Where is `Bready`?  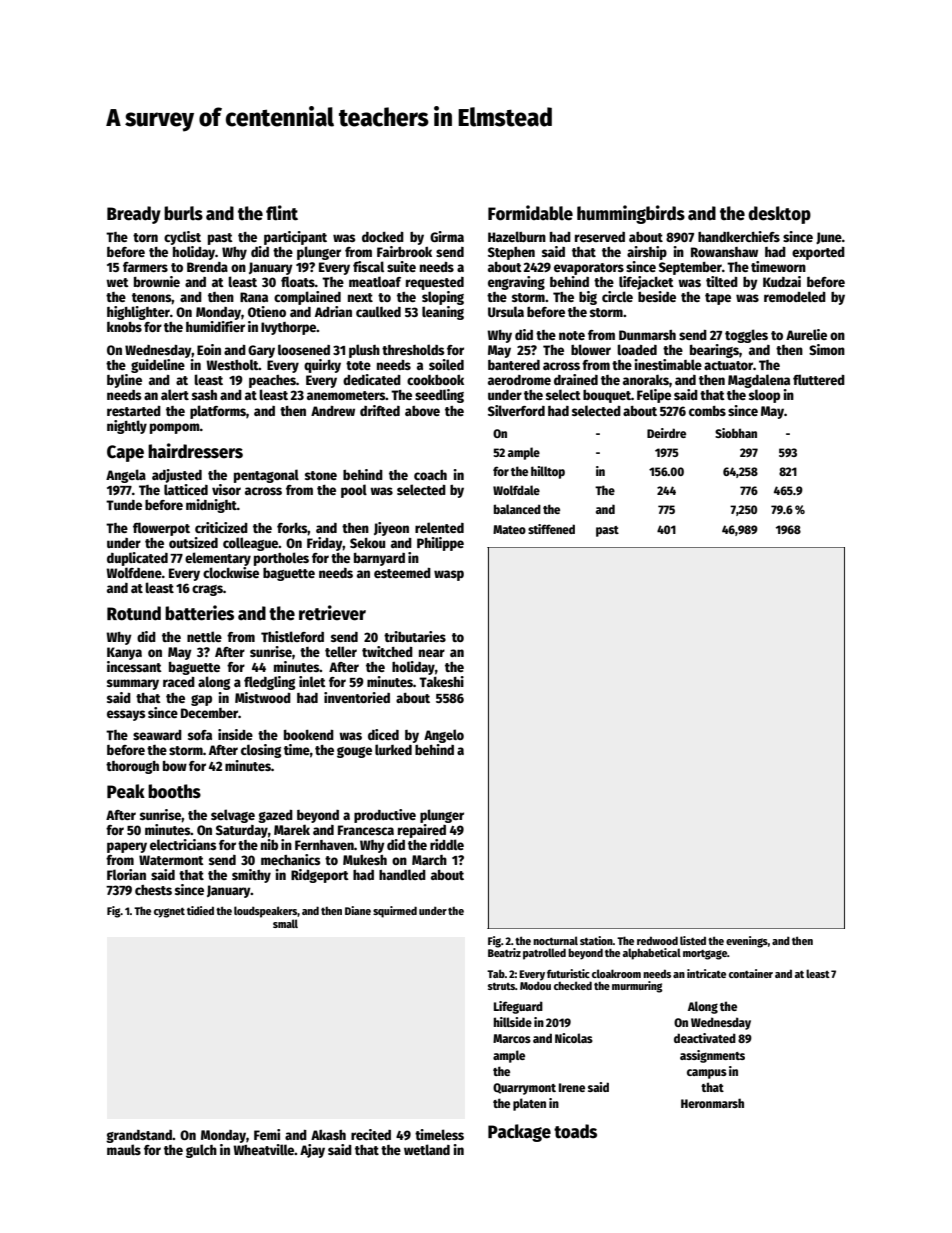
Bready is located at coordinates (134, 215).
